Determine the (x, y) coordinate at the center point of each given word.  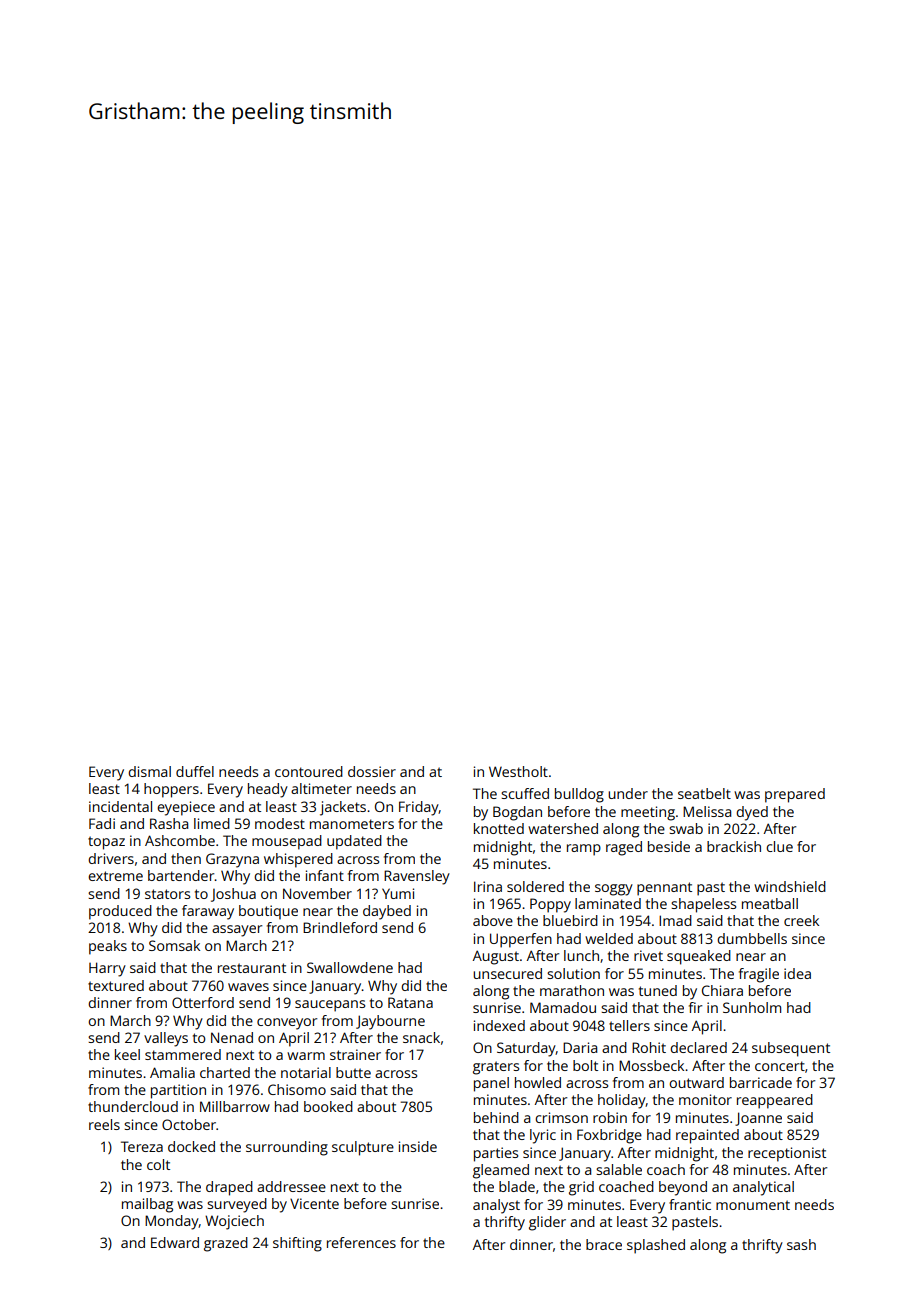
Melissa (707, 811)
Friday (419, 808)
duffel (195, 771)
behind (496, 1117)
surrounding (287, 1148)
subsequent (791, 1049)
